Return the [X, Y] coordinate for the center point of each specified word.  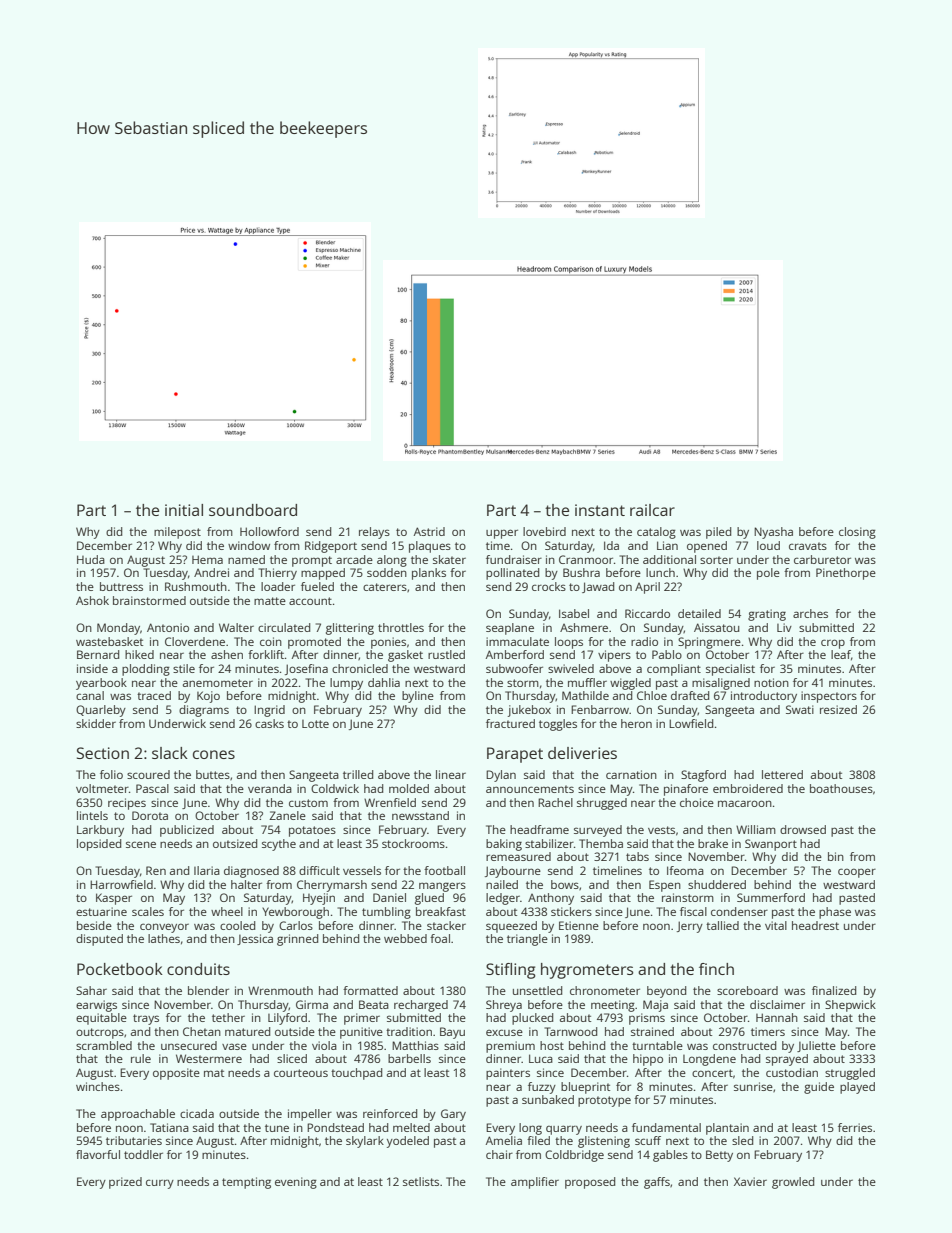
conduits [198, 969]
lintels [92, 815]
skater [449, 559]
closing [857, 533]
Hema [207, 559]
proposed [590, 1183]
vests [661, 830]
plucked [532, 1019]
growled [793, 1183]
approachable [138, 1115]
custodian [792, 1072]
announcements [530, 789]
